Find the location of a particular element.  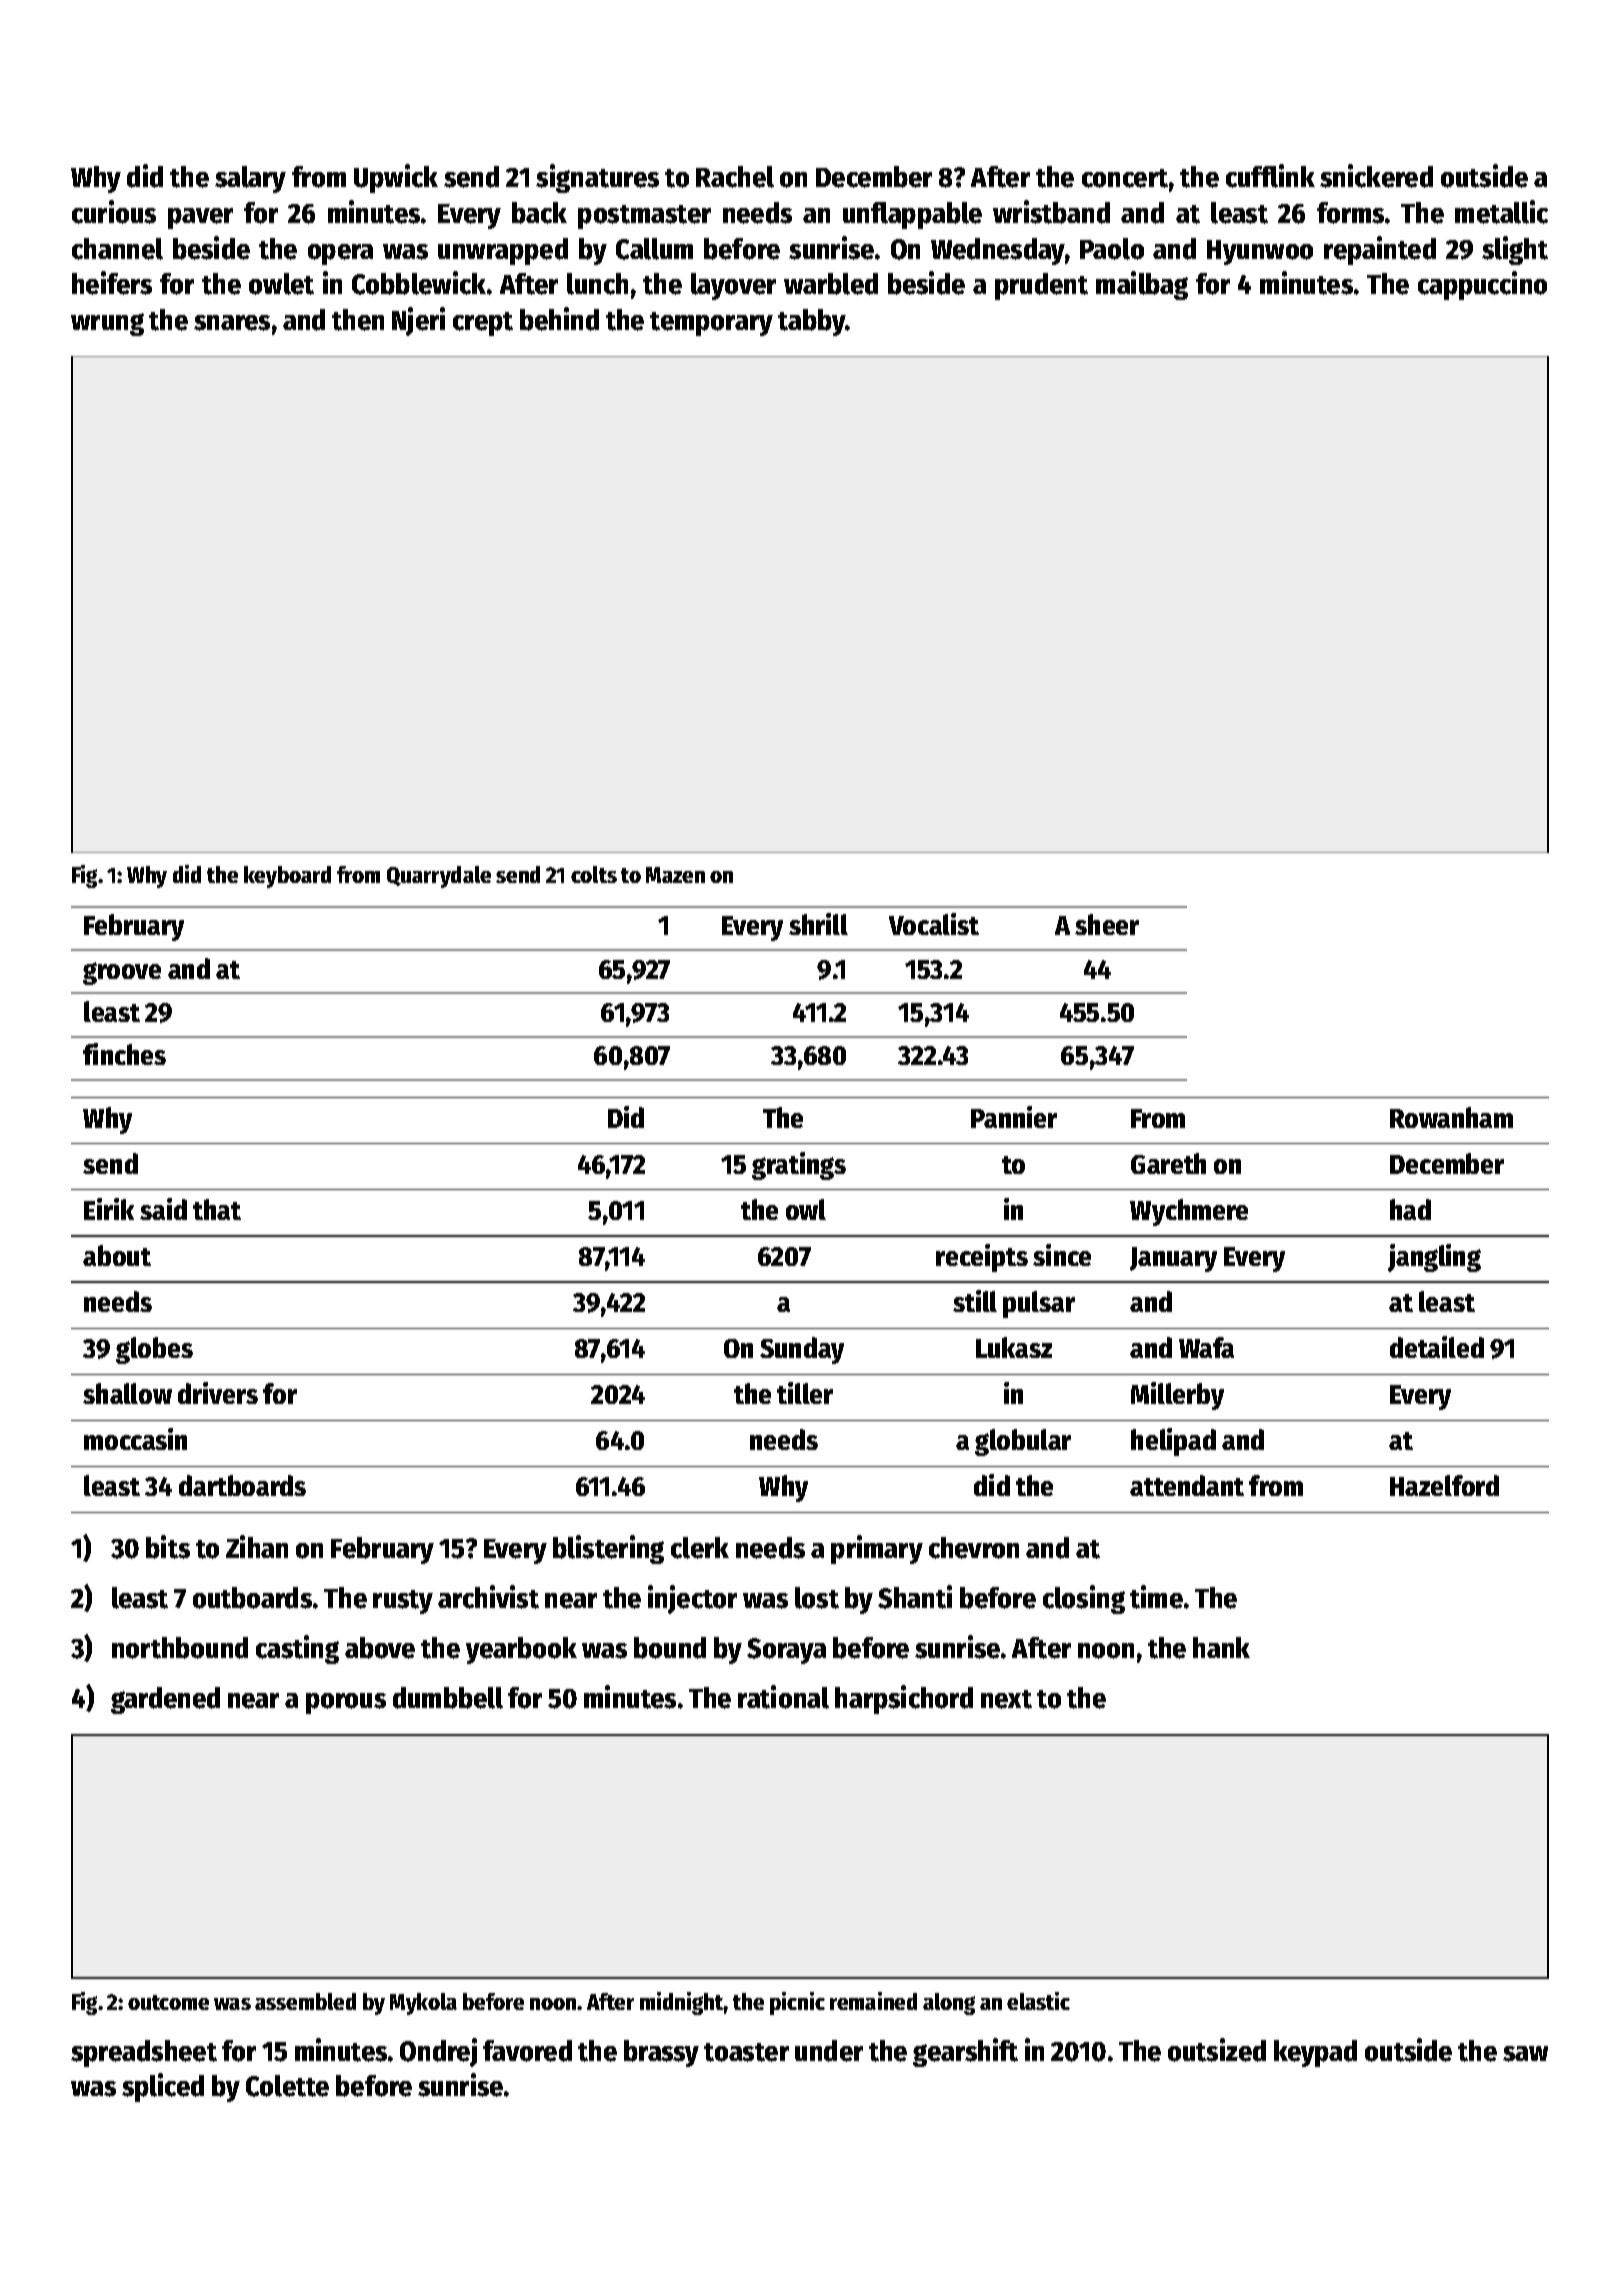

sheer is located at coordinates (1107, 924).
